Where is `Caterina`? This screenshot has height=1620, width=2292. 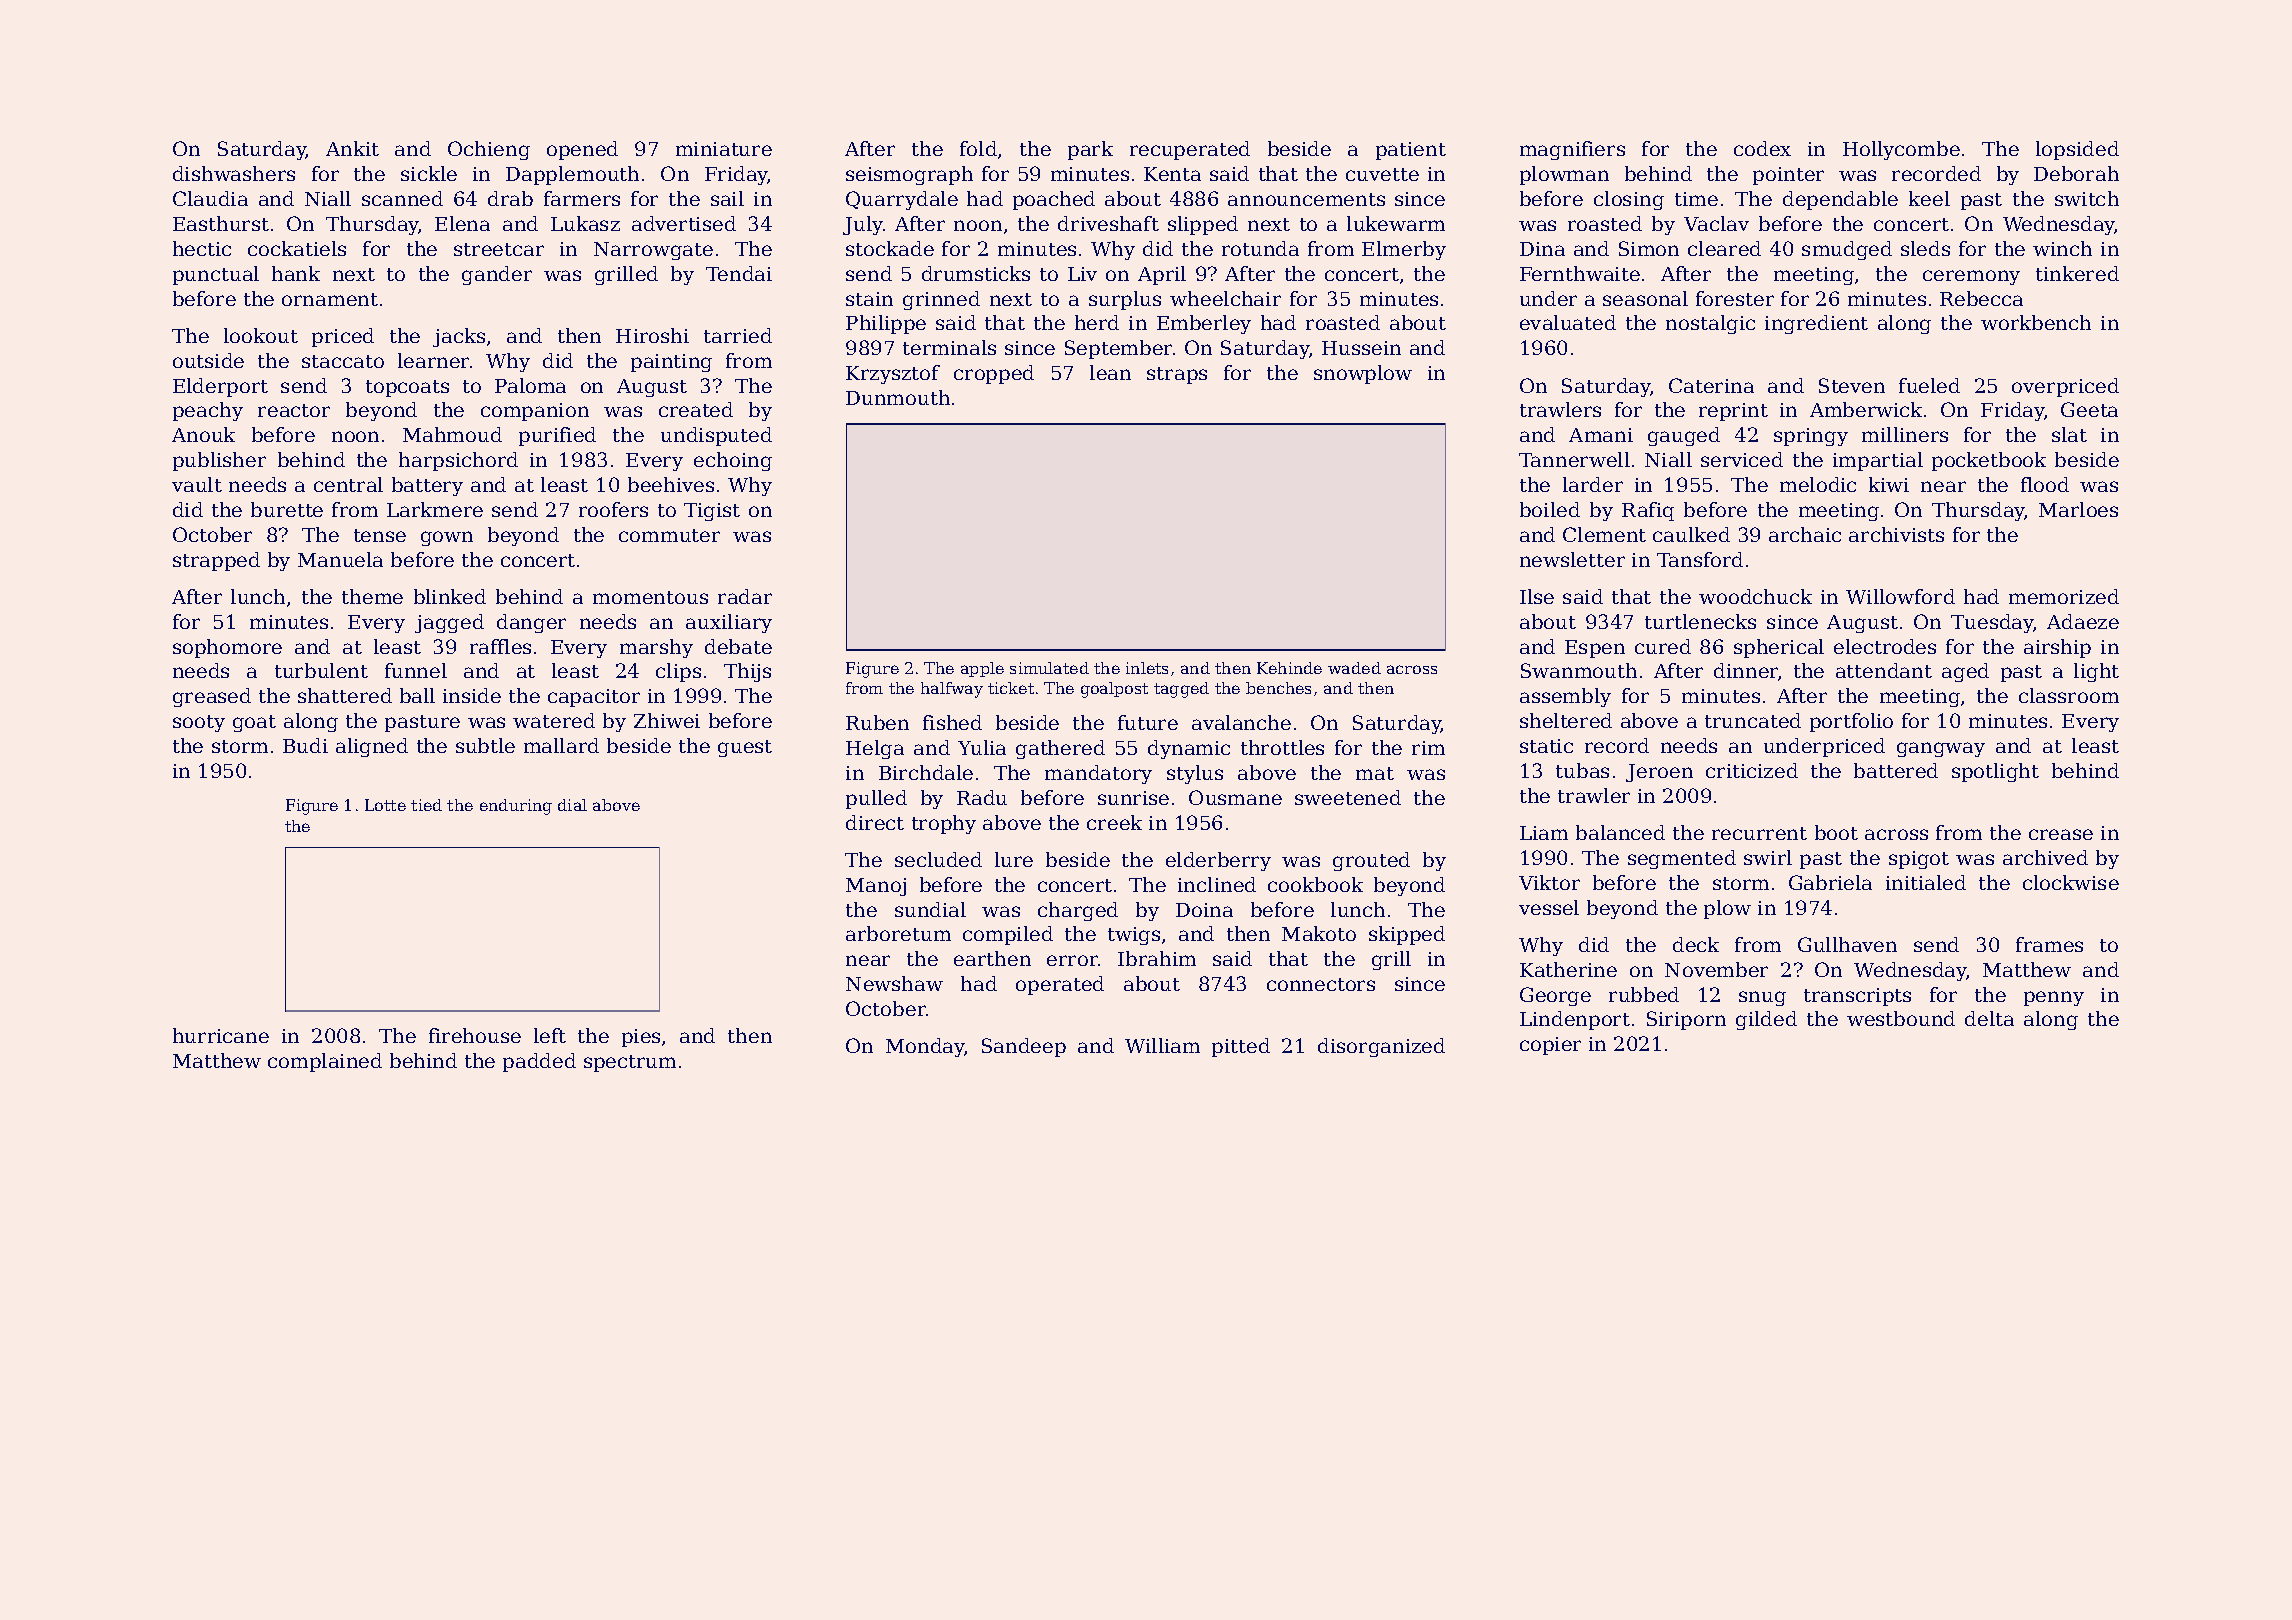
Caterina is located at coordinates (1711, 385).
